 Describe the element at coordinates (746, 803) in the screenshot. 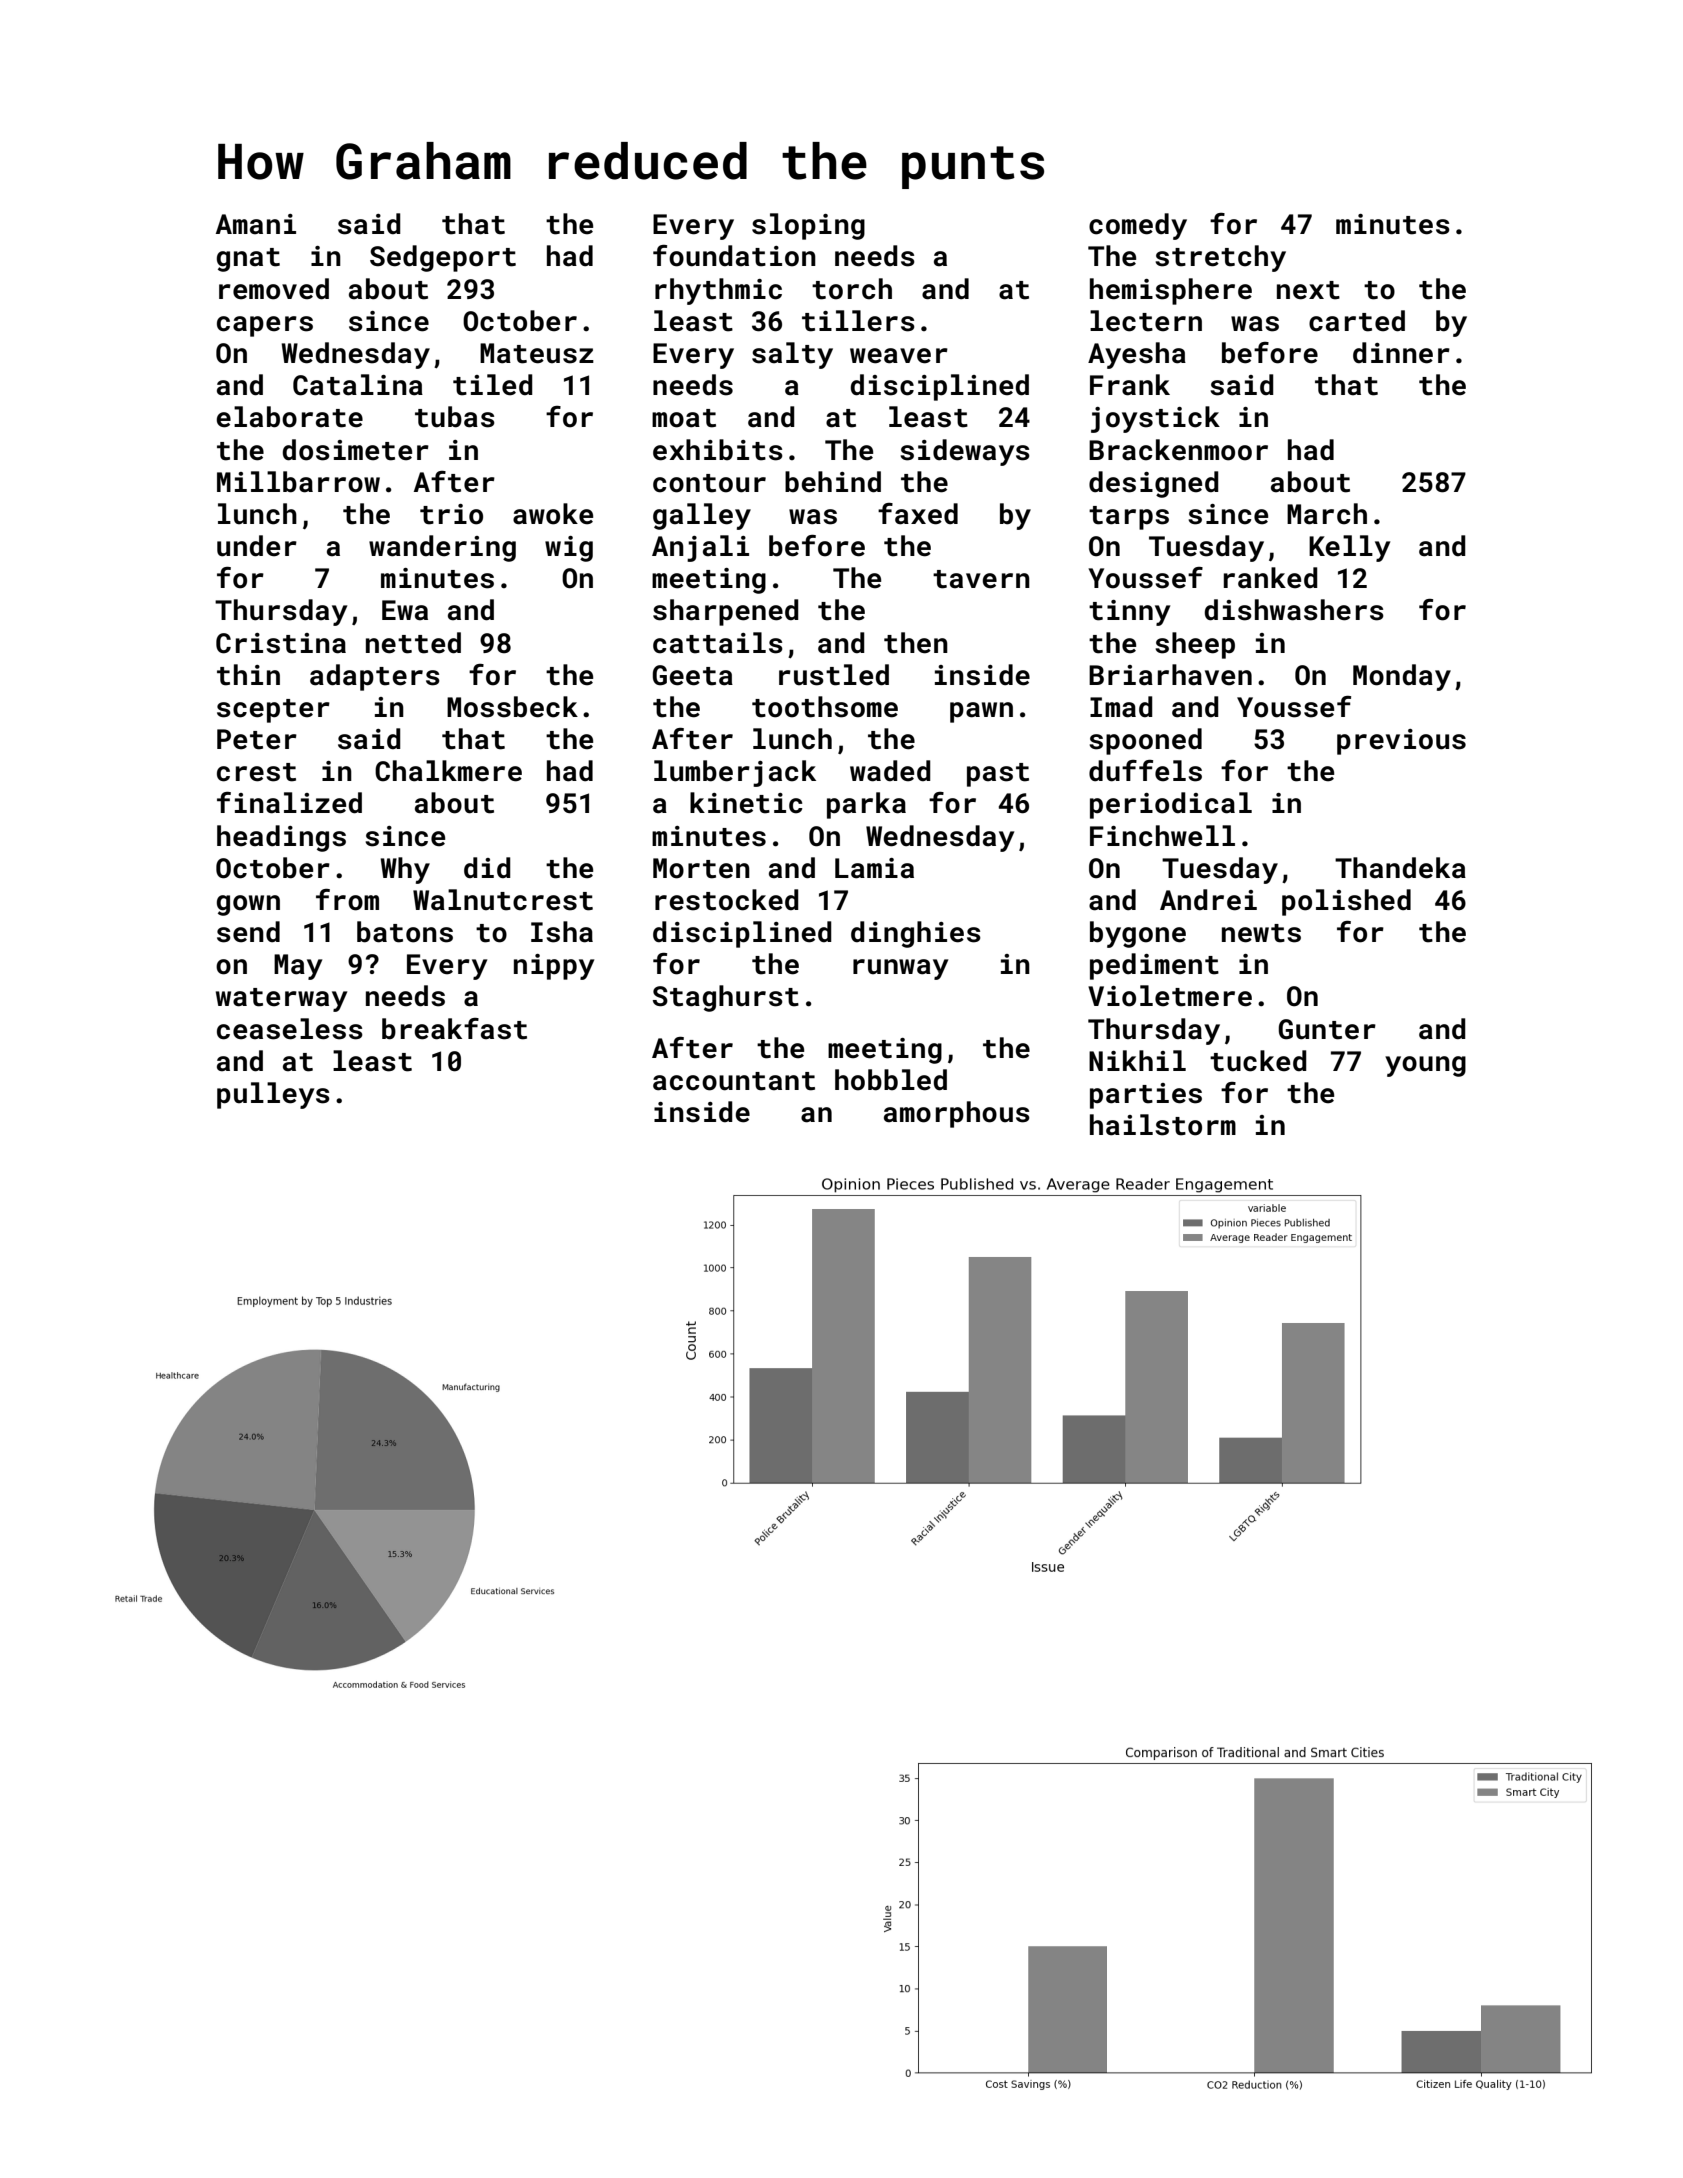

I see `kinetic` at that location.
